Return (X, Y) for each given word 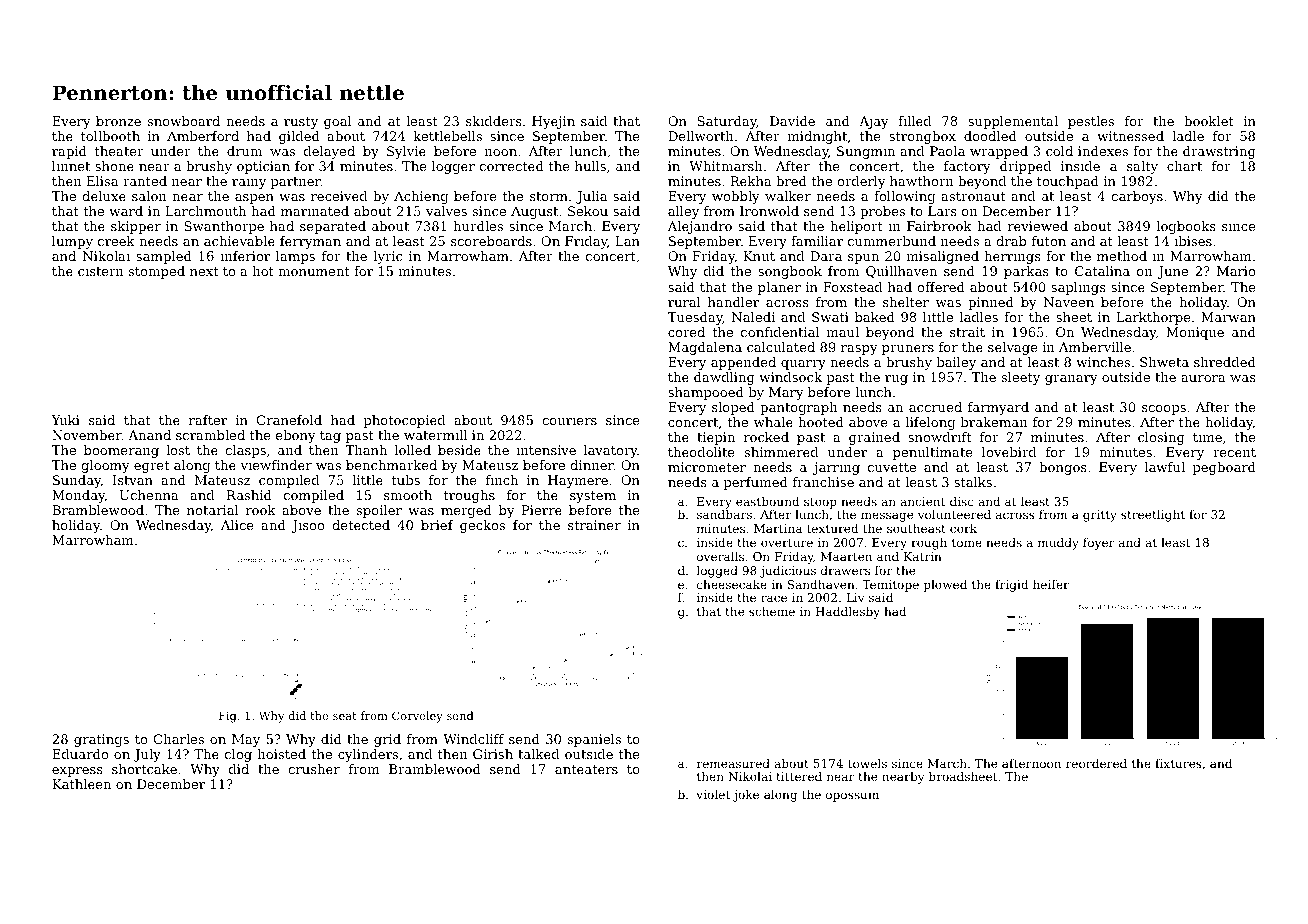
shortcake (144, 769)
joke (746, 796)
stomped (157, 272)
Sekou (588, 211)
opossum (852, 797)
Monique (1195, 333)
